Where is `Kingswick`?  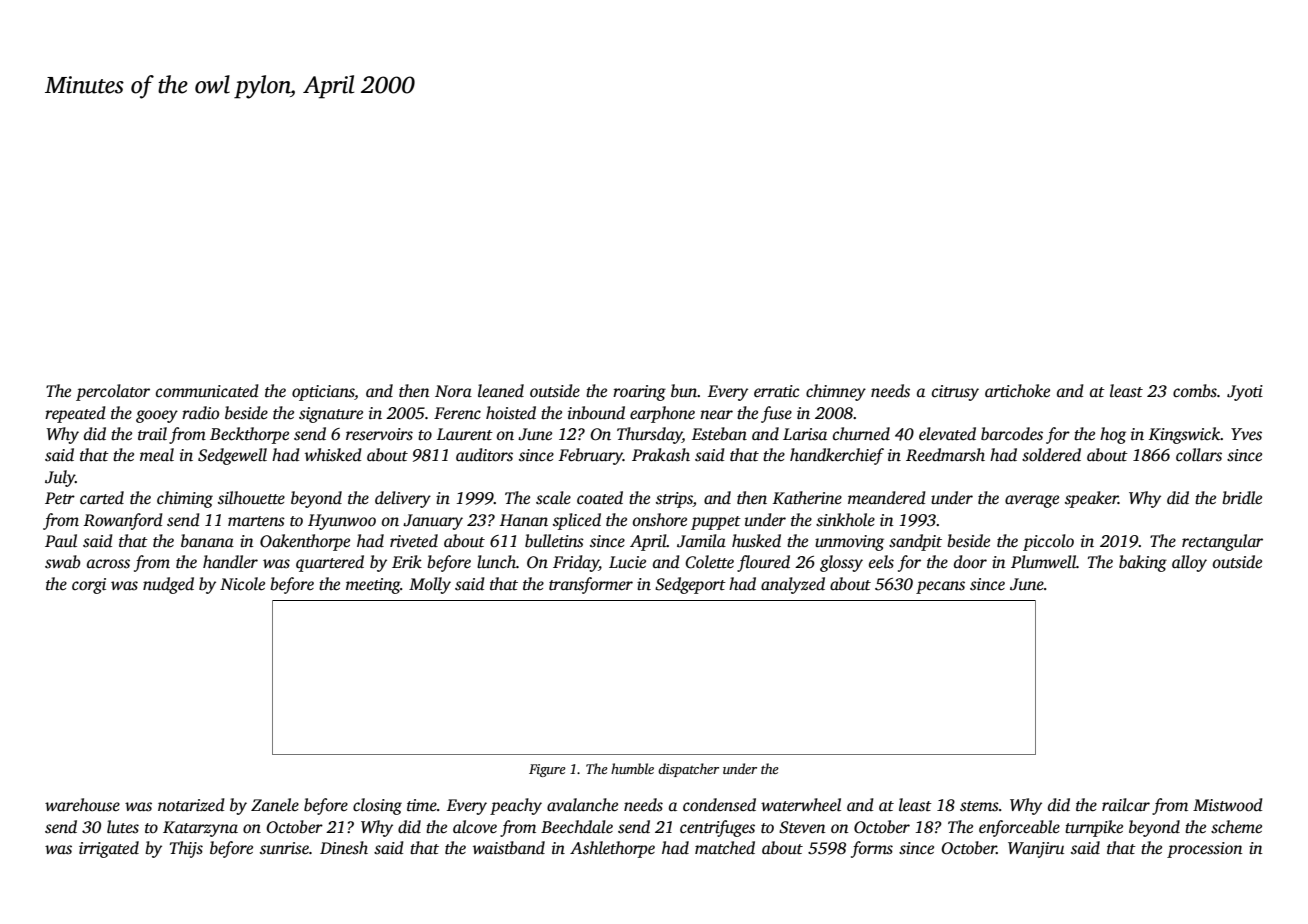
Kingswick is located at coordinates (1184, 435).
